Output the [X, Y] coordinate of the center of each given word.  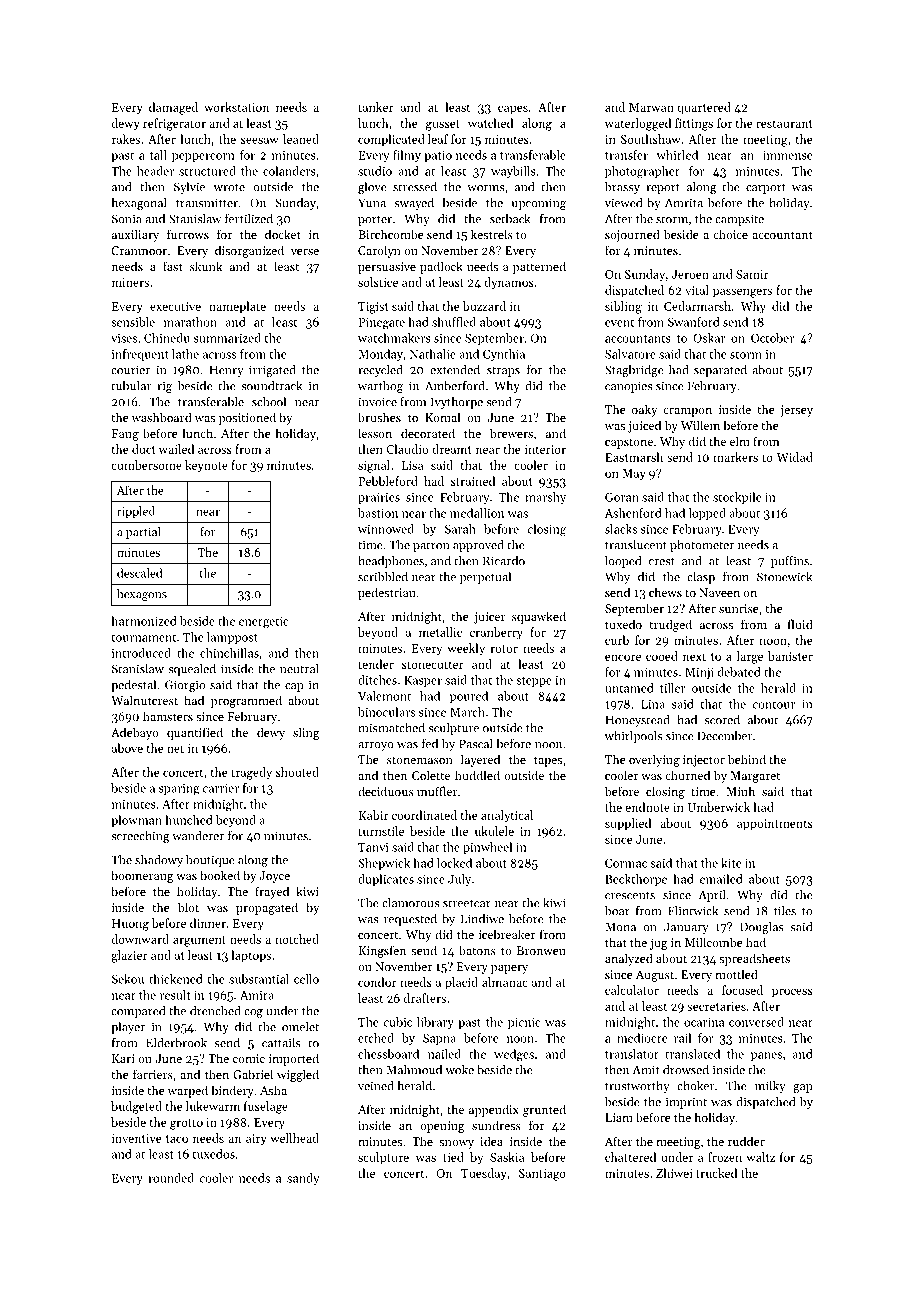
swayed [414, 204]
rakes [126, 139]
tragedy [252, 773]
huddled [477, 775]
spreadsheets [754, 959]
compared [138, 1012]
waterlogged [638, 124]
